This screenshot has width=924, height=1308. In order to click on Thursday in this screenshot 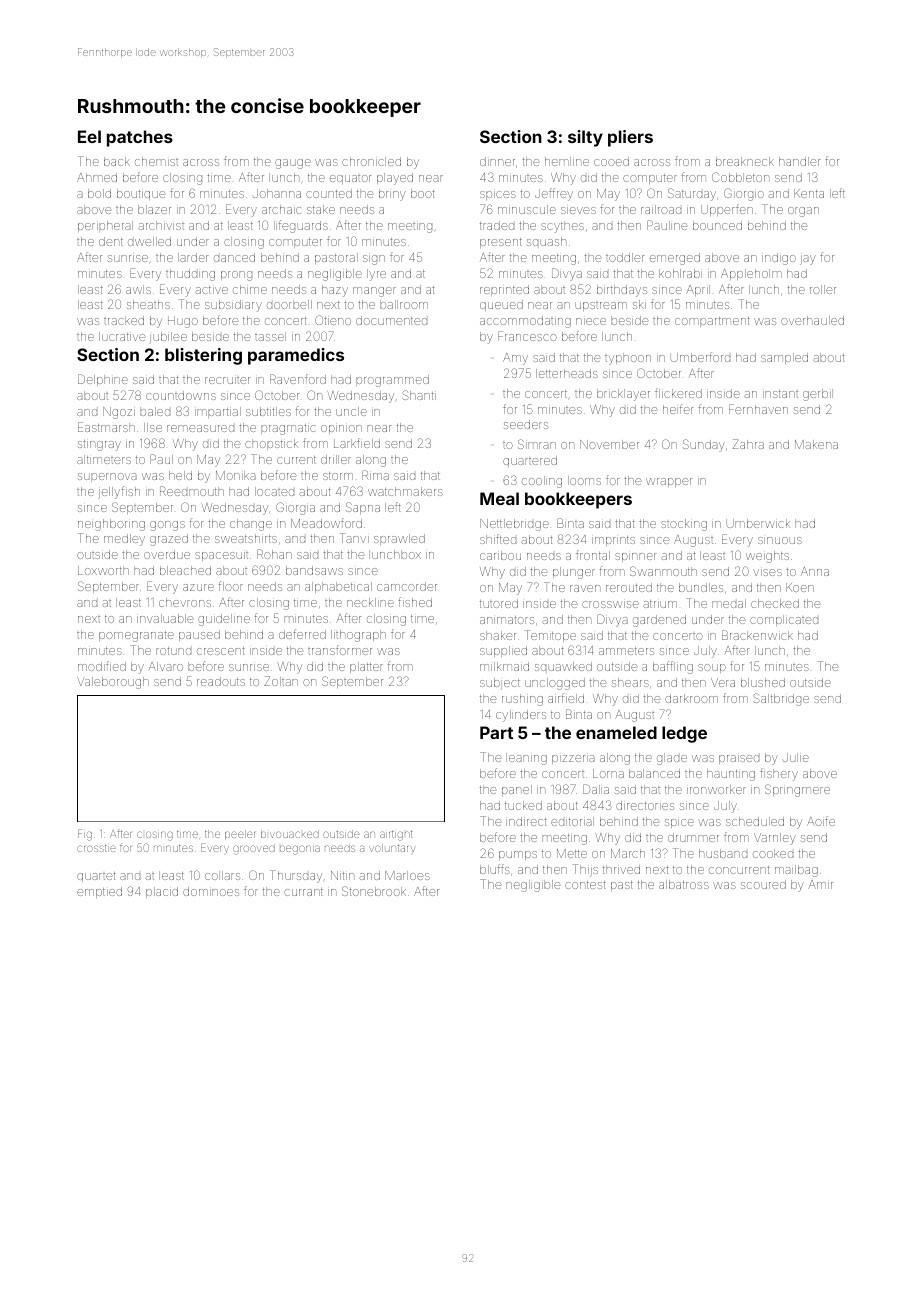, I will do `click(296, 876)`.
